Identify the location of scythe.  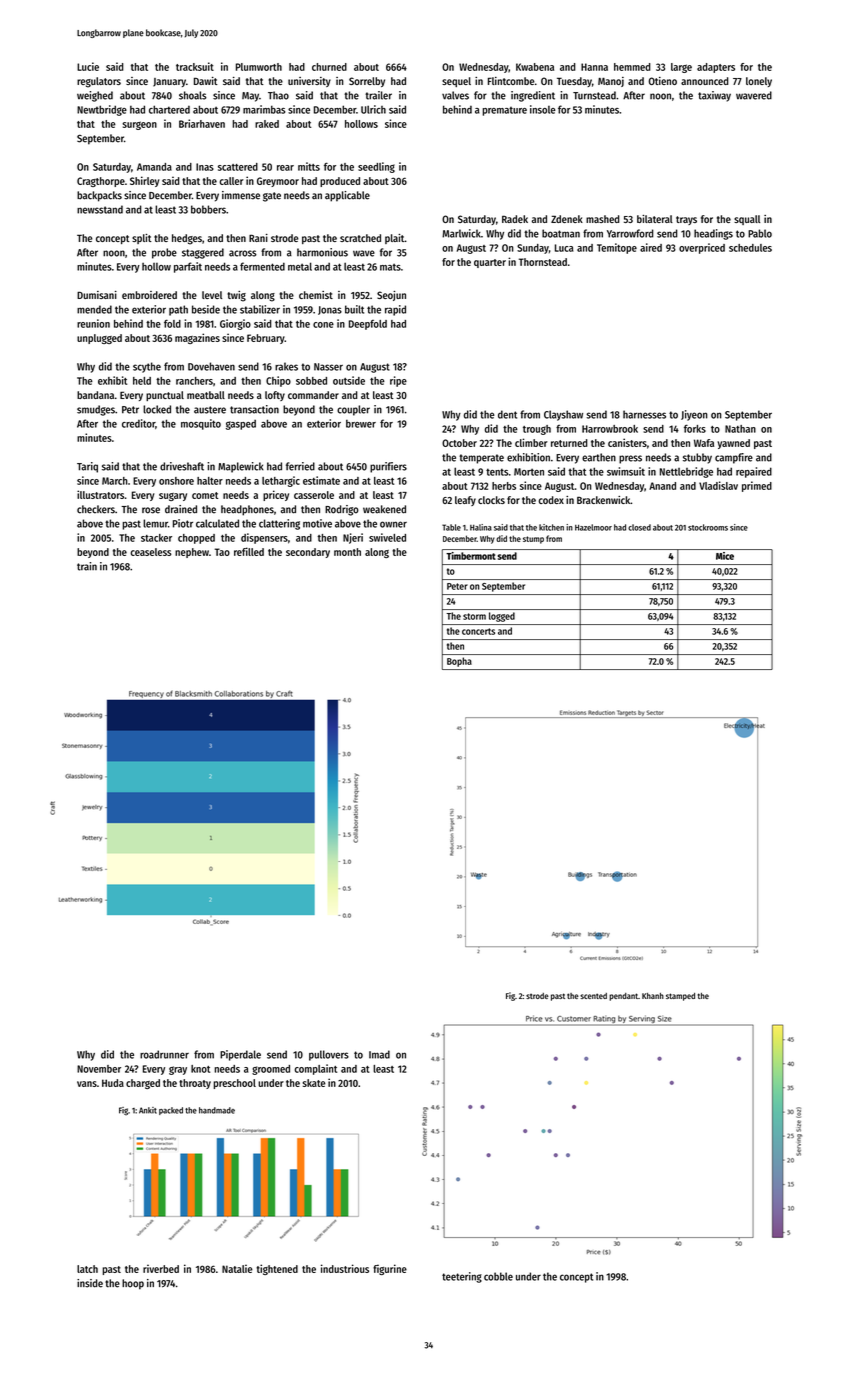
(147, 367).
